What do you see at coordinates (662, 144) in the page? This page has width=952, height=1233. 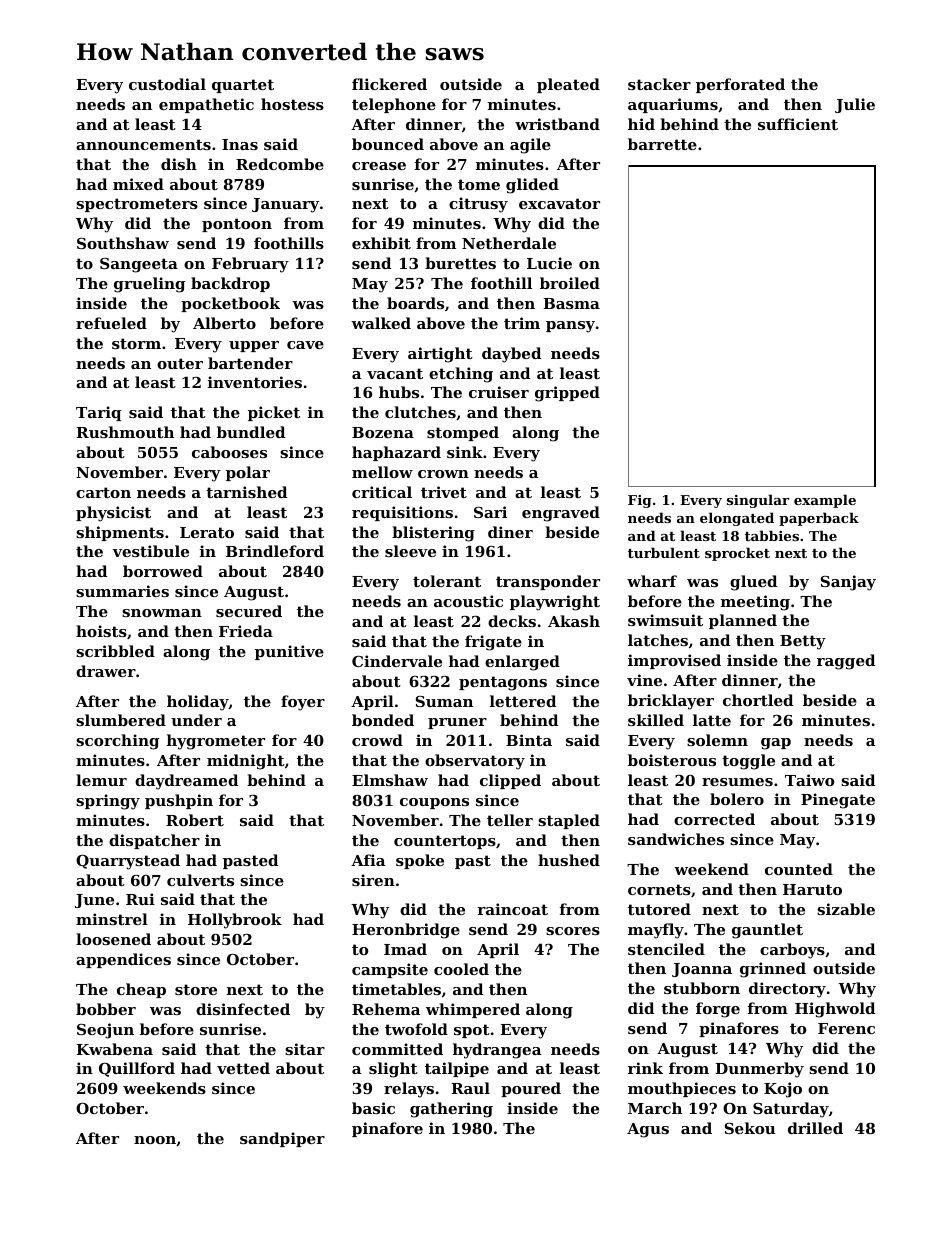 I see `barrette` at bounding box center [662, 144].
